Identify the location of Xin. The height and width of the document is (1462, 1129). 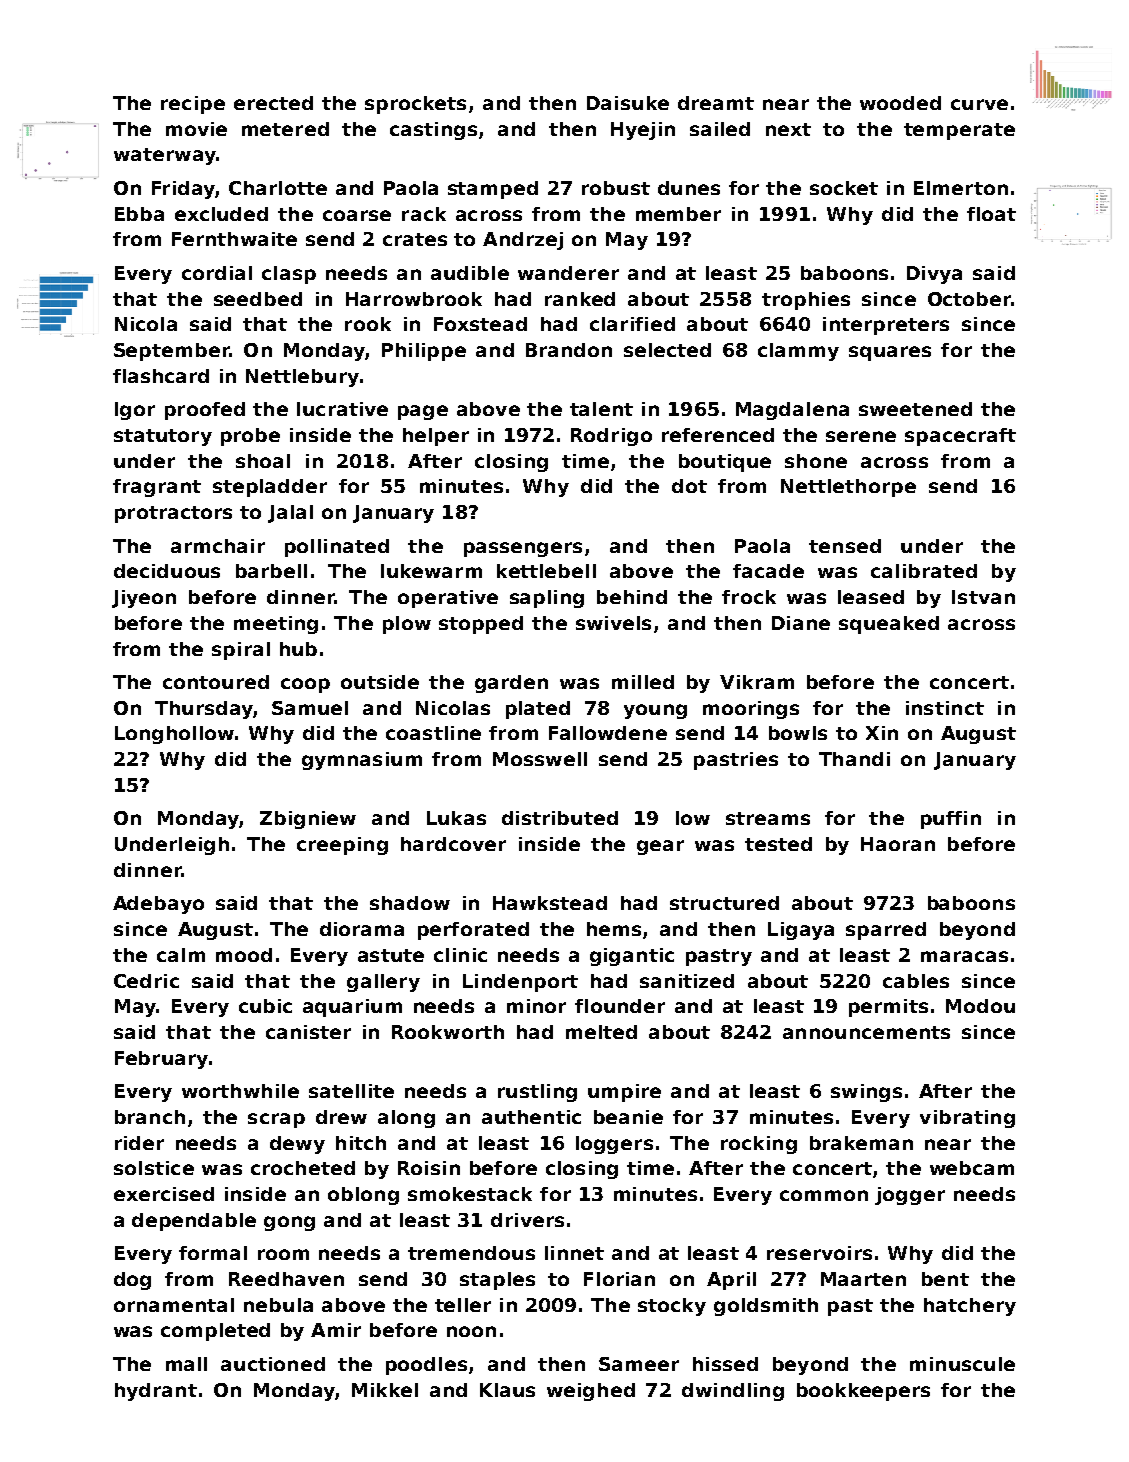
(882, 733).
